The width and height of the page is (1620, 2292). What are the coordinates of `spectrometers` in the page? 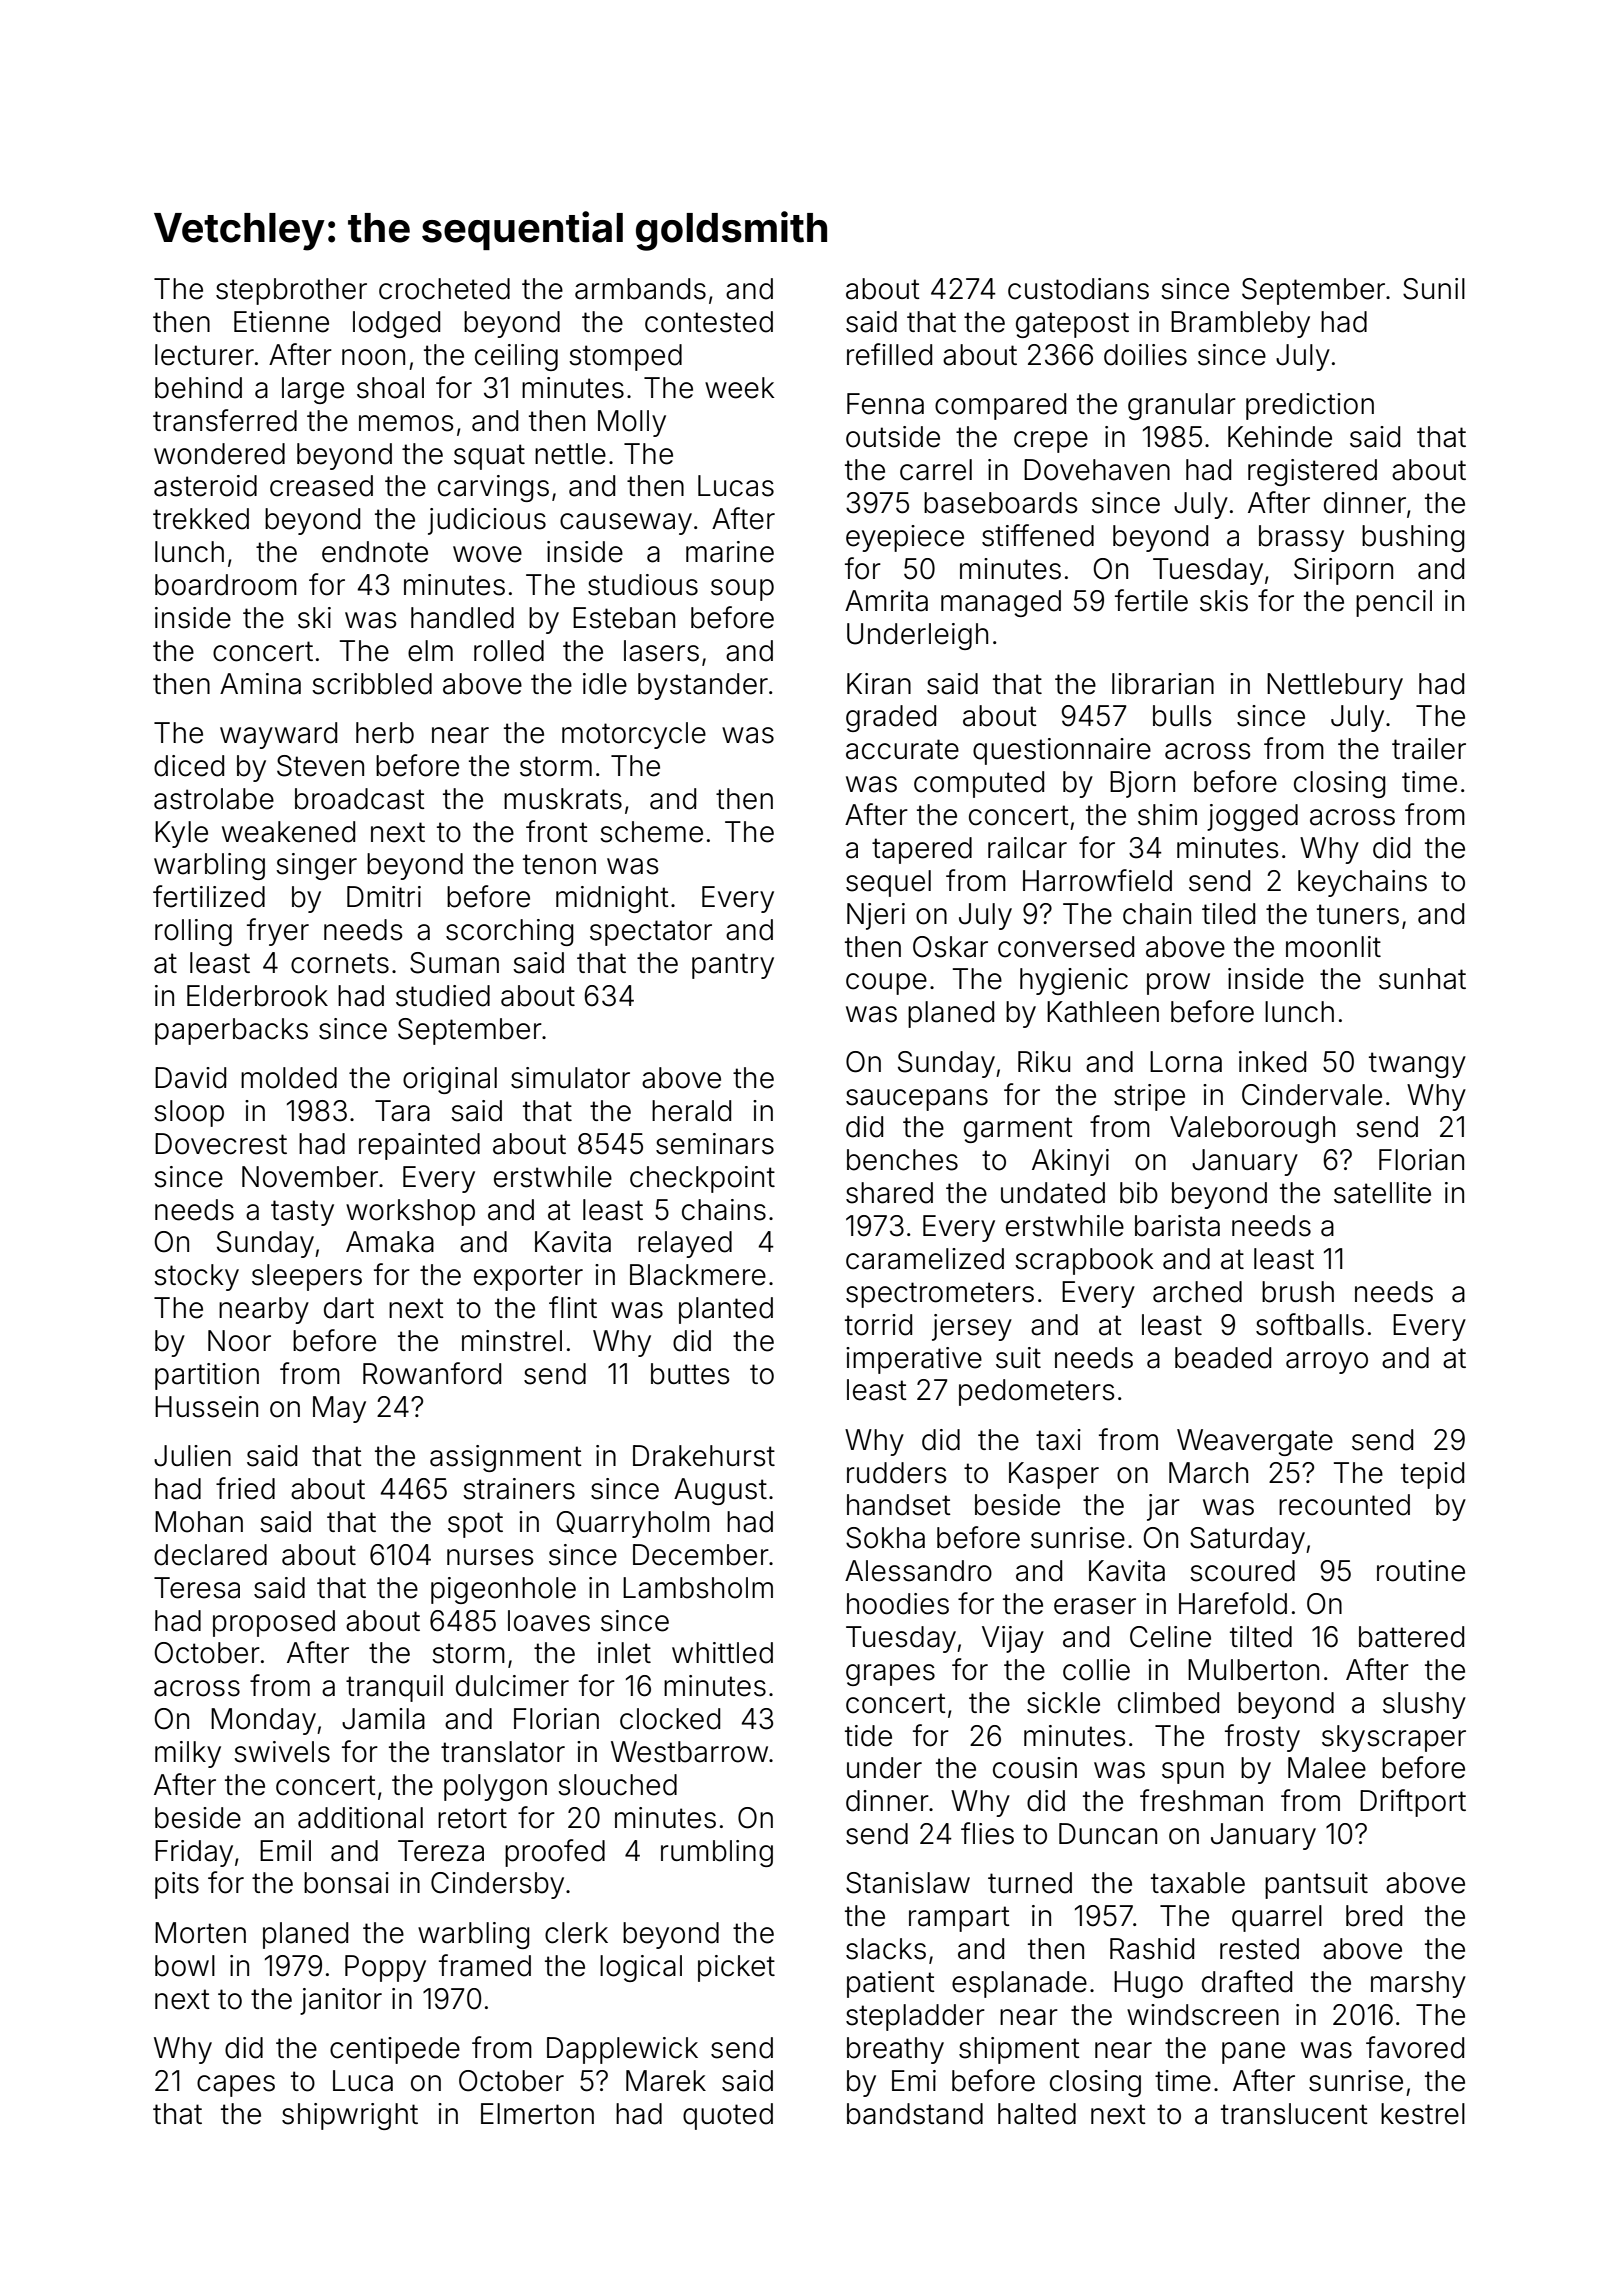 It's located at (940, 1295).
